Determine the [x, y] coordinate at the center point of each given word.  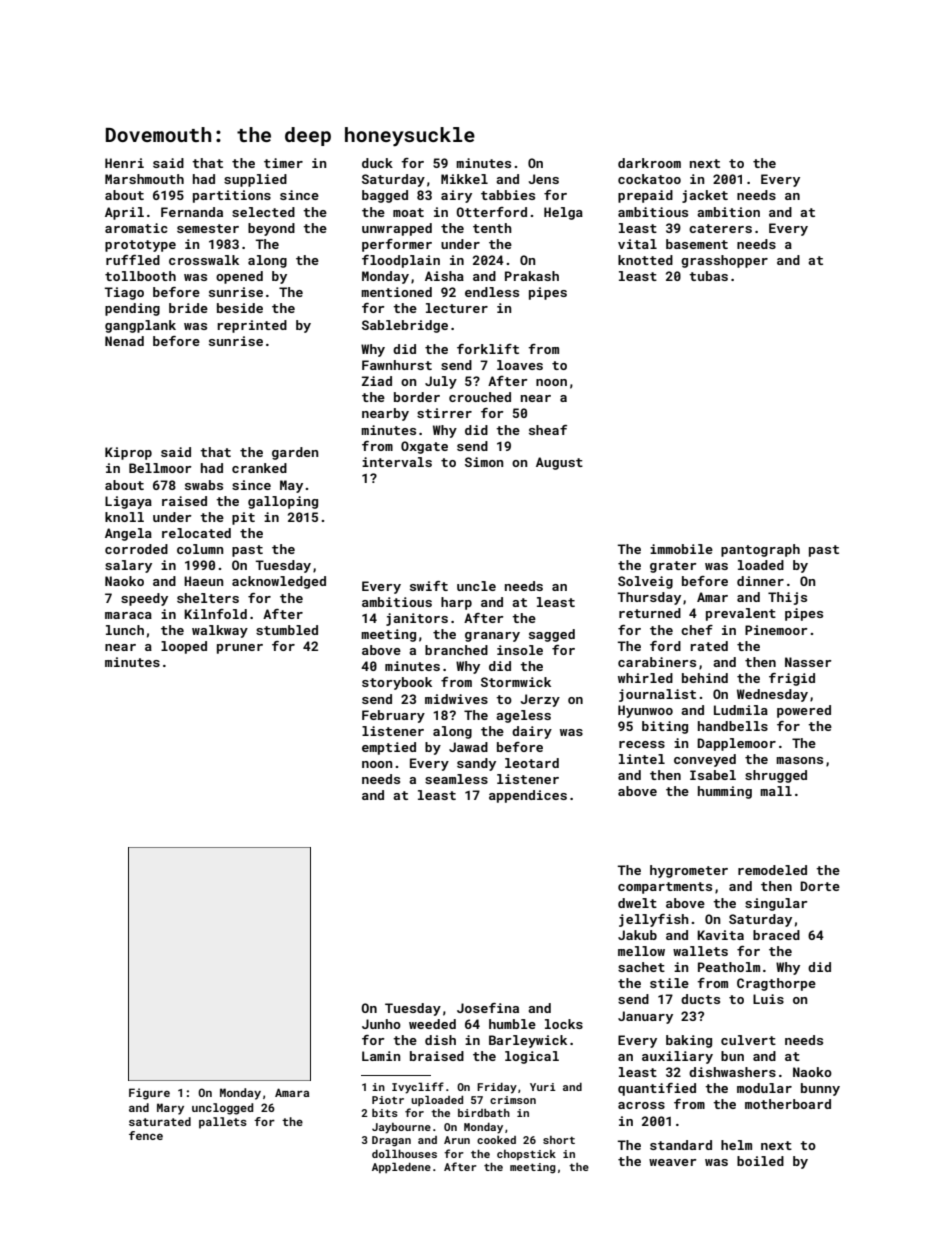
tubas [708, 276]
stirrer [444, 413]
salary [128, 566]
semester [208, 228]
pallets [223, 1123]
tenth [492, 228]
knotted [645, 260]
